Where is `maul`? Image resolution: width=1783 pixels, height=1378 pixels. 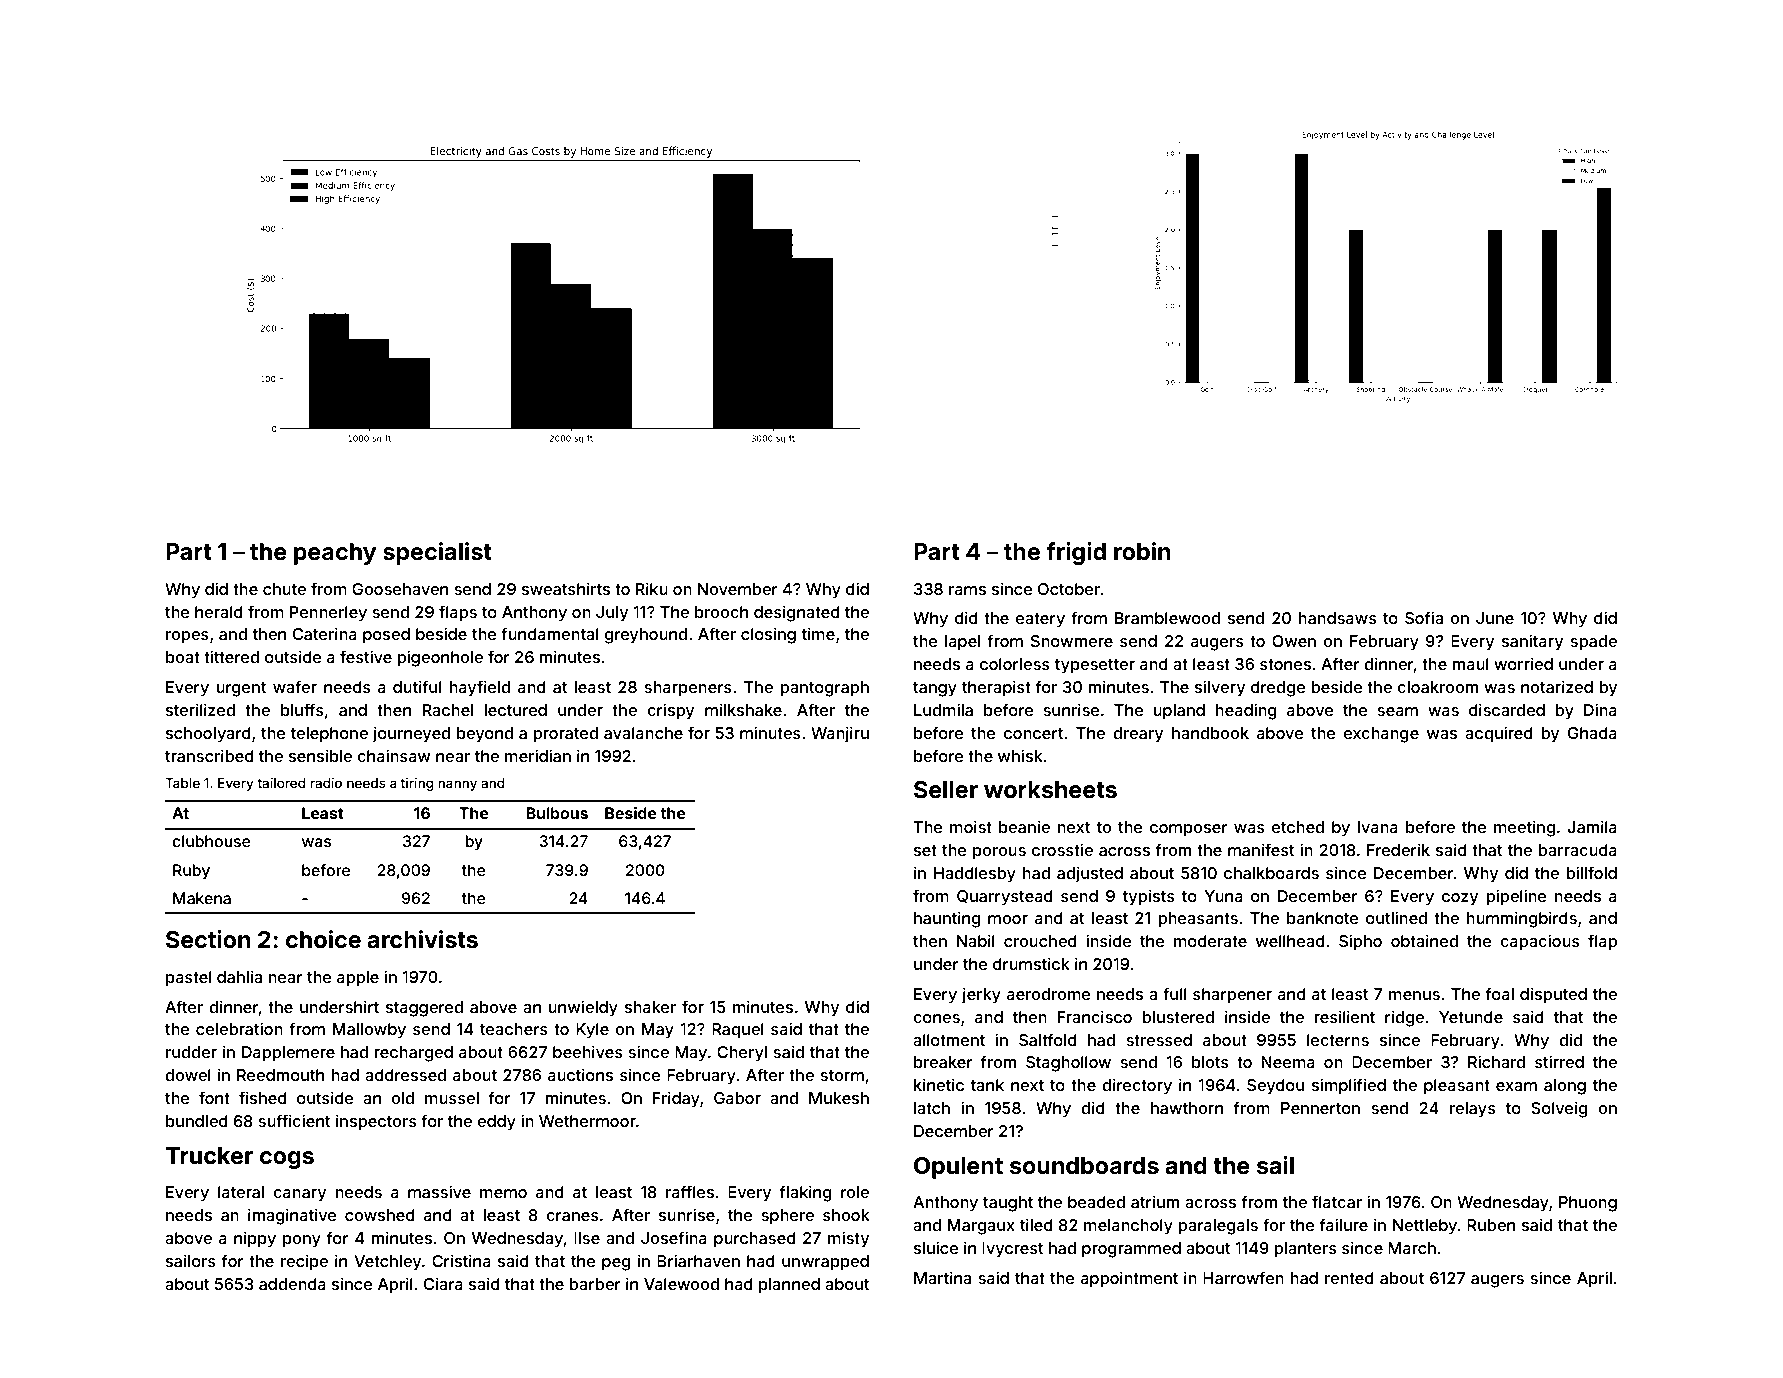
maul is located at coordinates (1470, 664).
